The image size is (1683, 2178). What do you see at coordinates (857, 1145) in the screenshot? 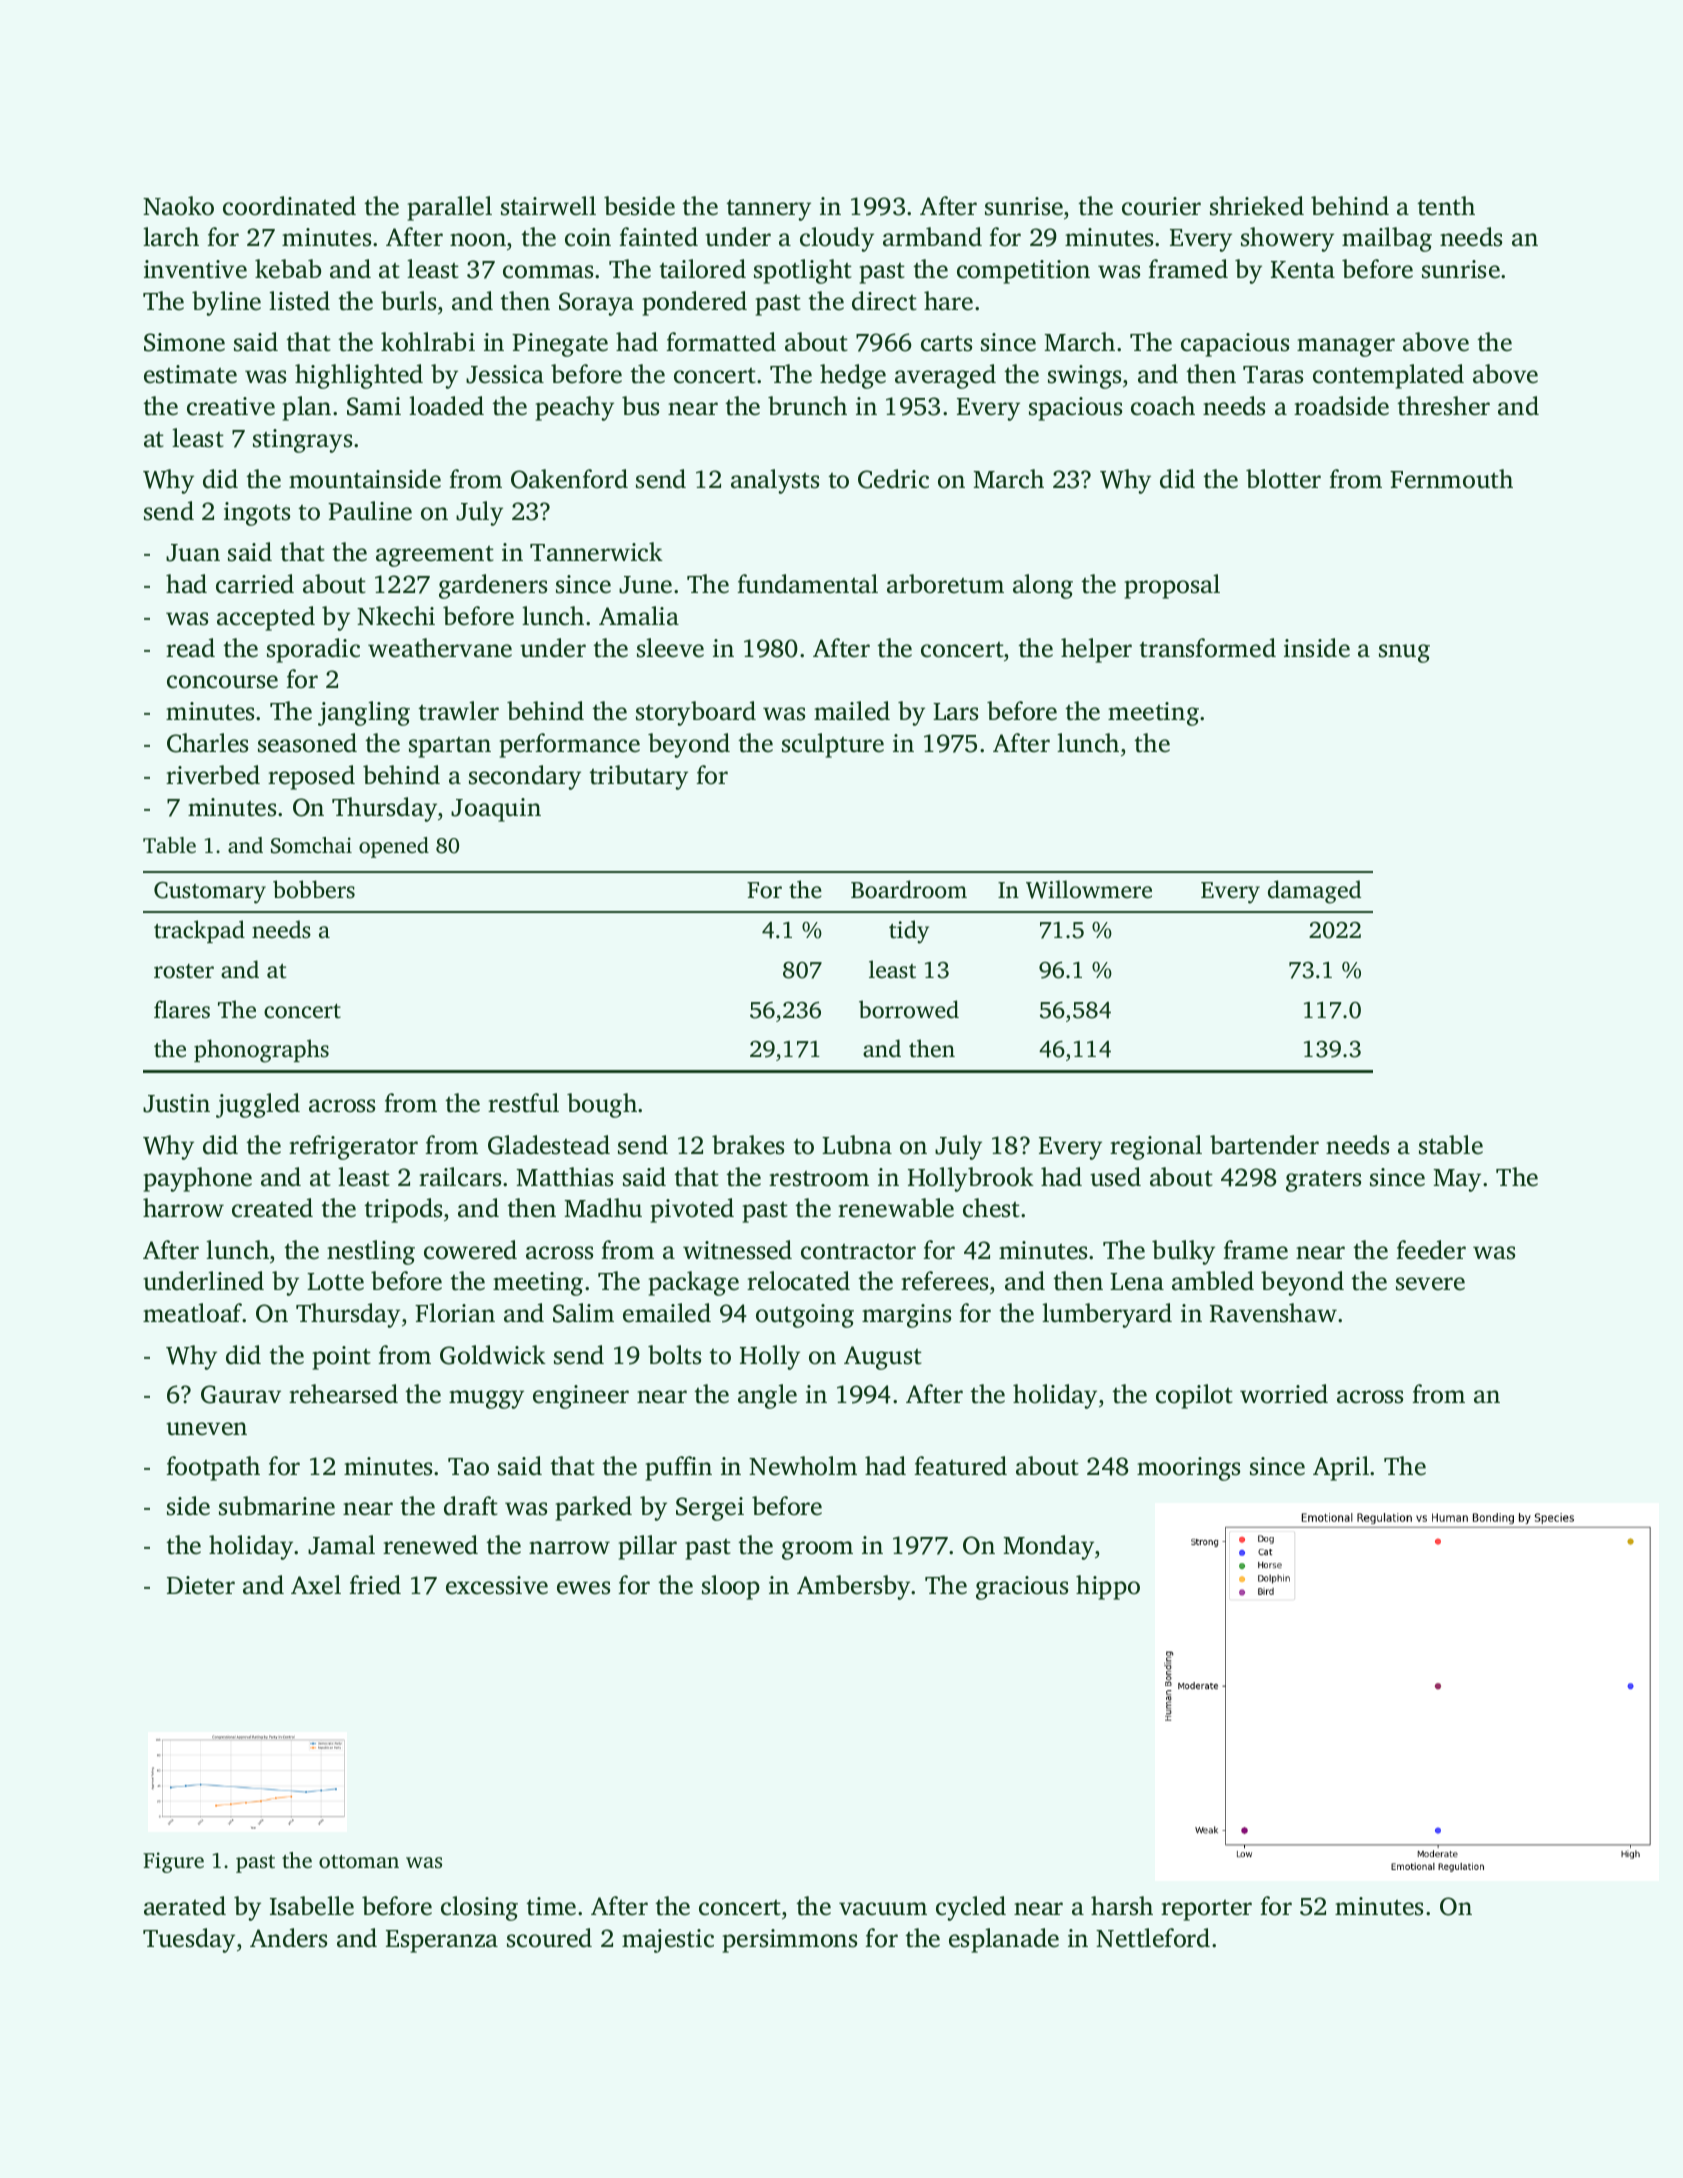
I see `Lubna` at bounding box center [857, 1145].
